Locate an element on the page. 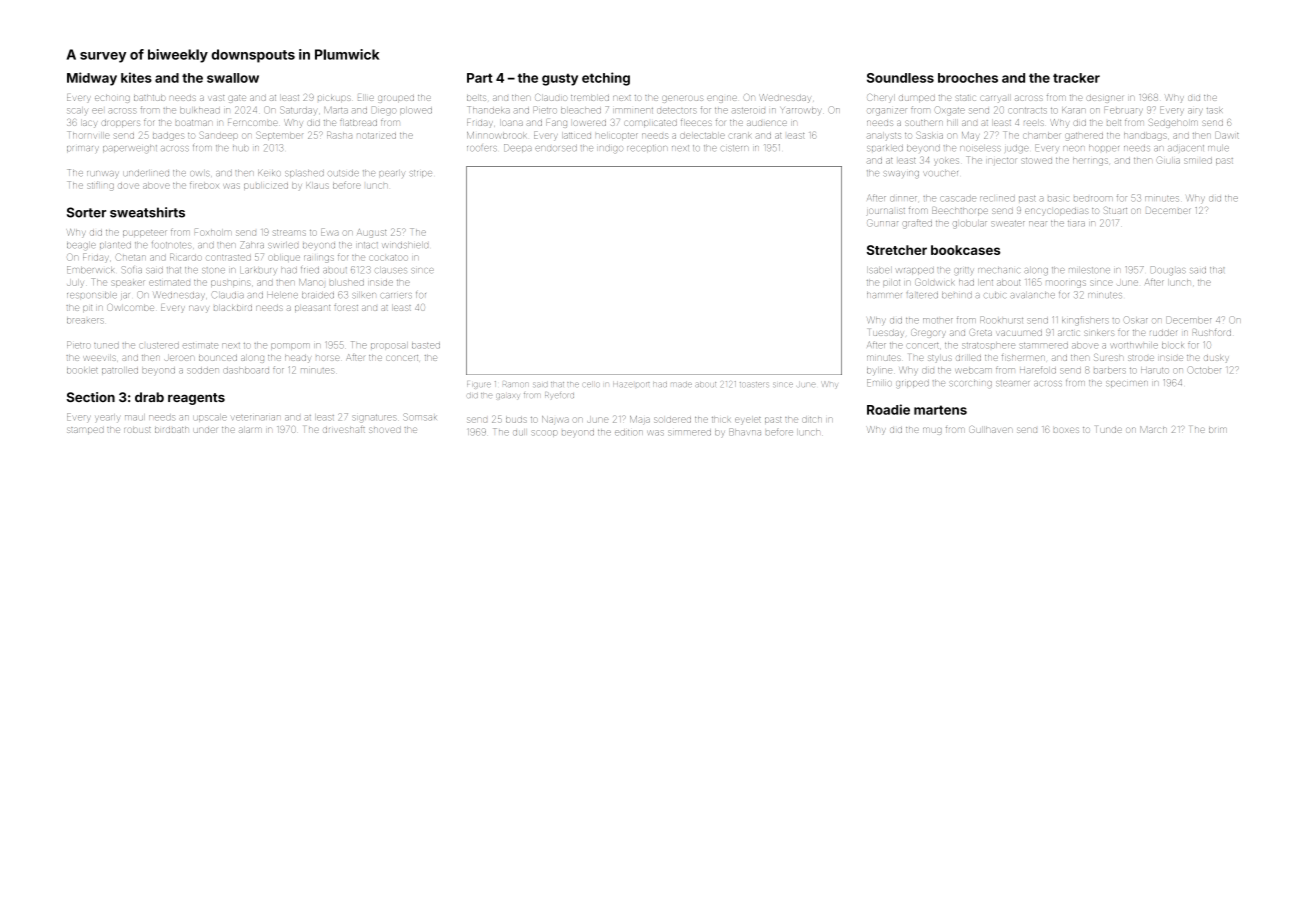 This page has width=1308, height=924. grafted is located at coordinates (917, 224).
